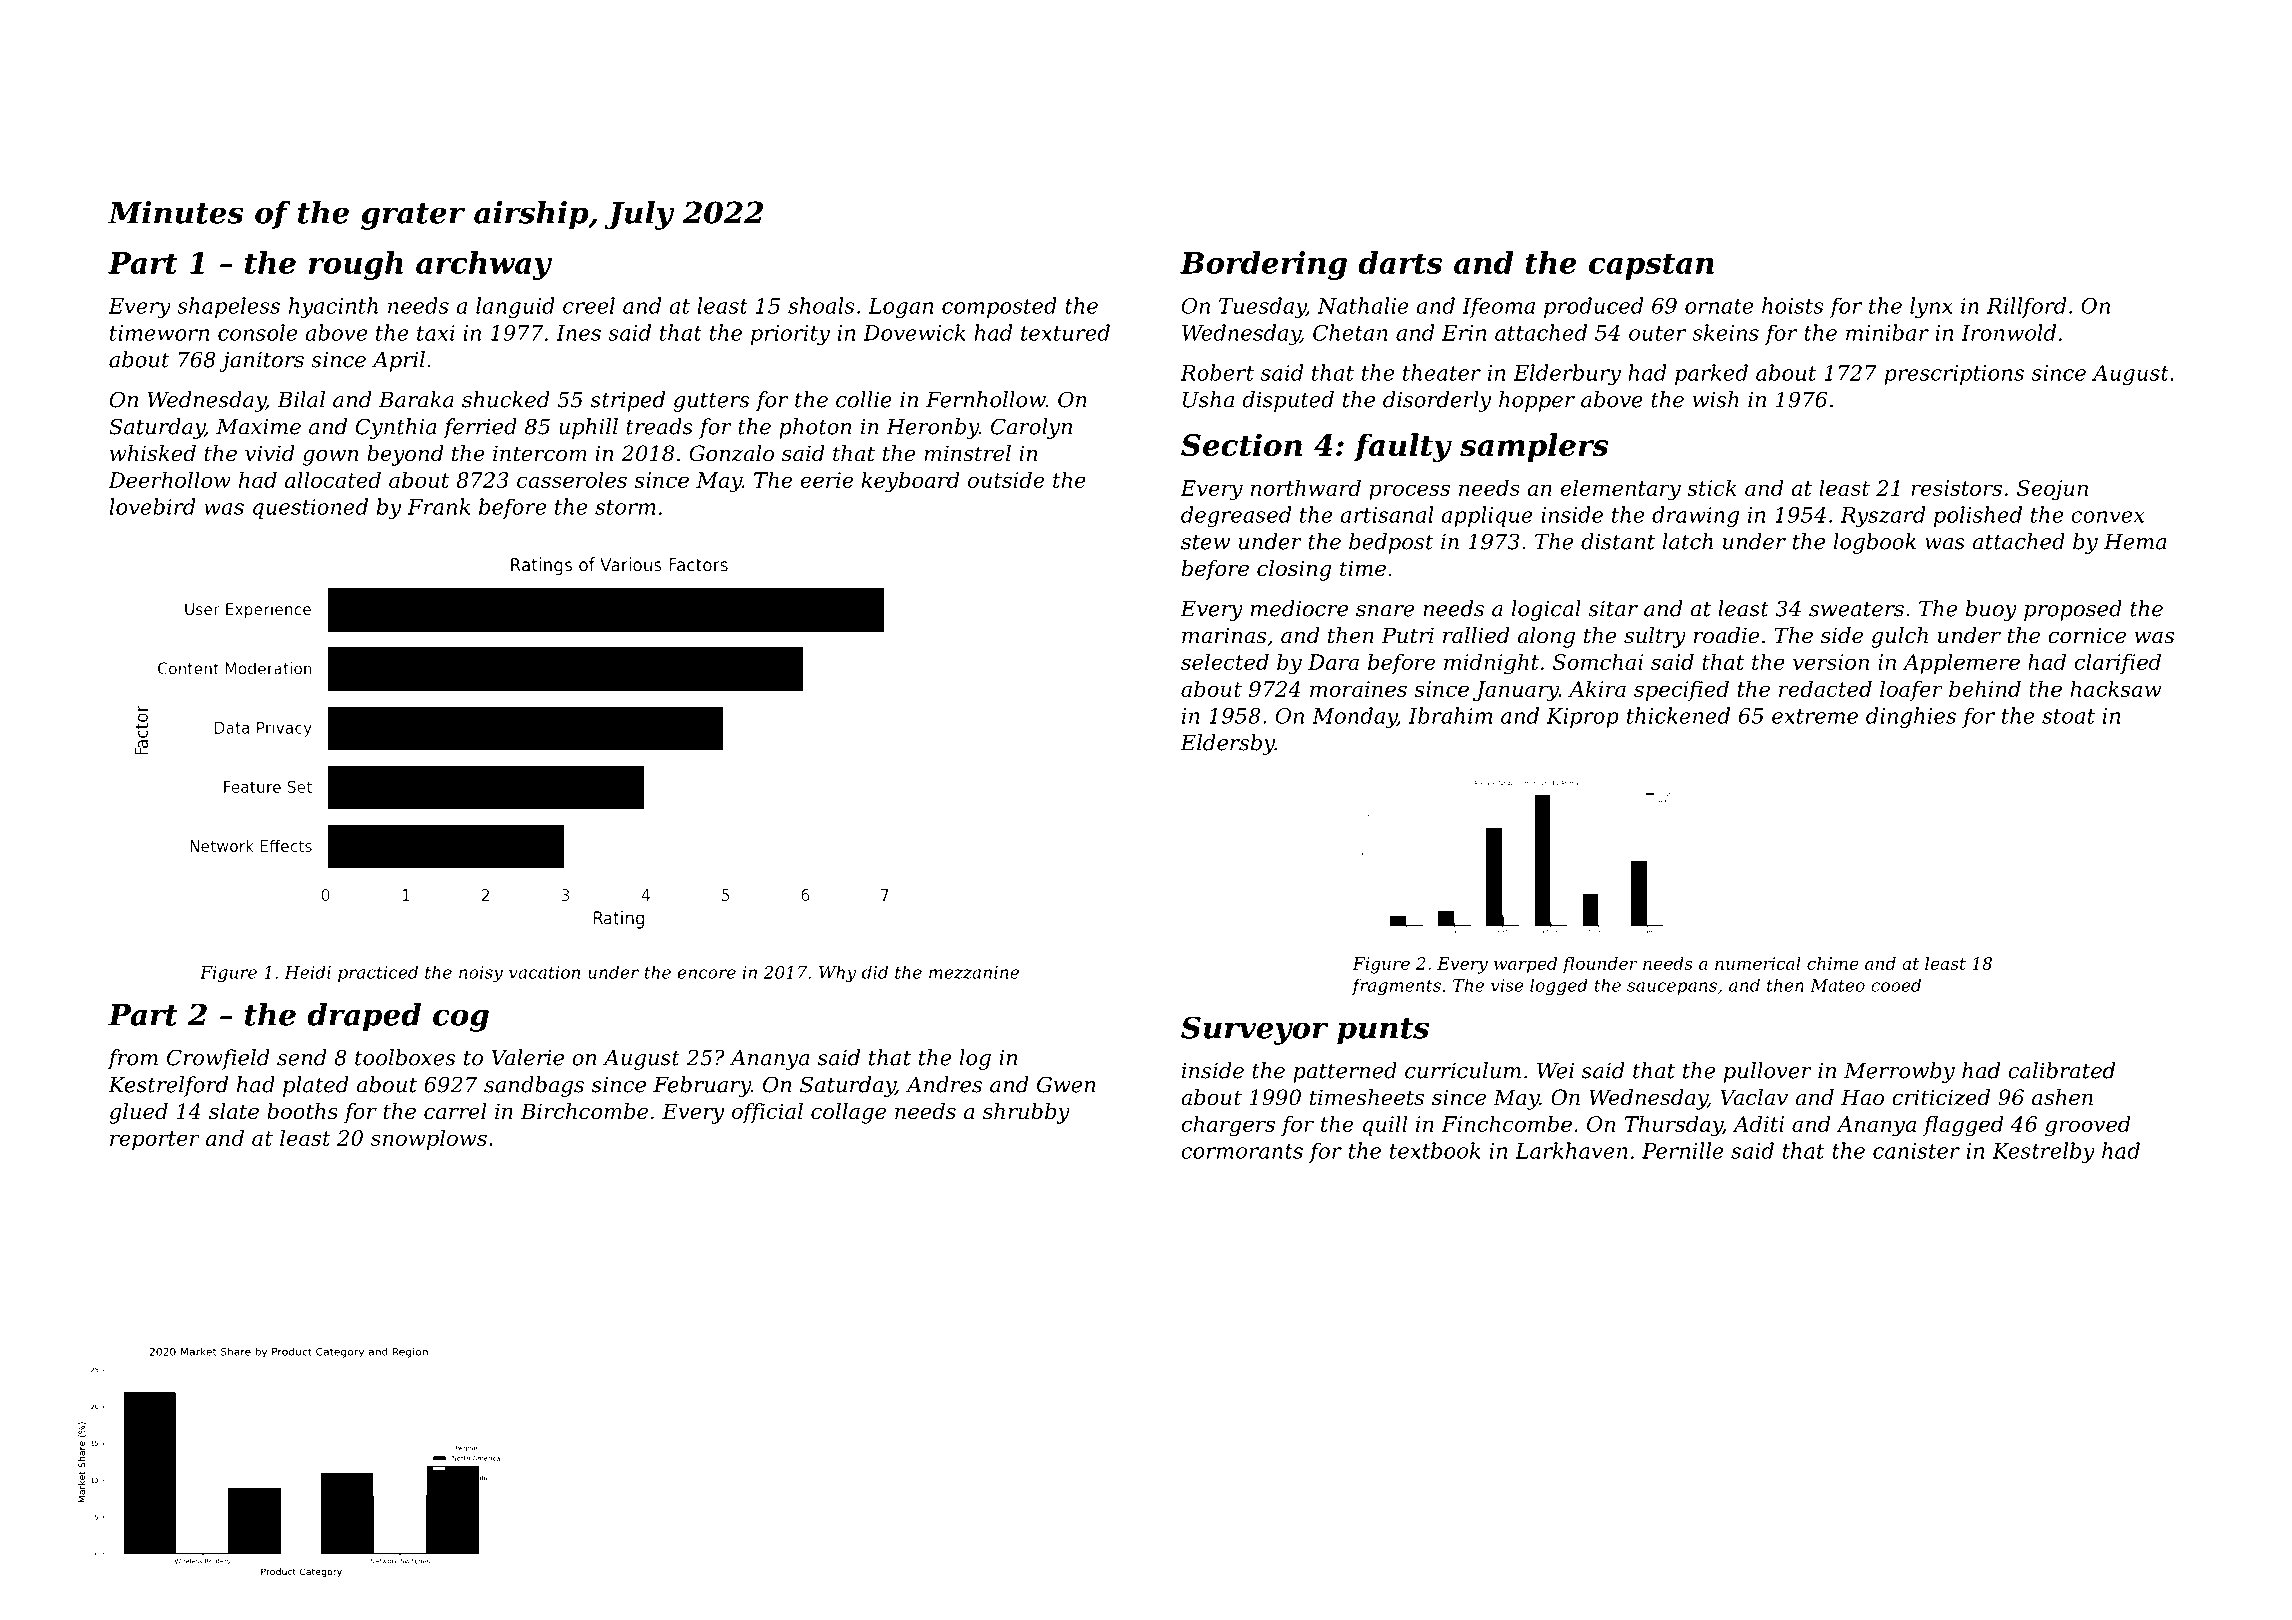 The height and width of the image is (1620, 2292). What do you see at coordinates (1719, 306) in the image?
I see `ornate` at bounding box center [1719, 306].
